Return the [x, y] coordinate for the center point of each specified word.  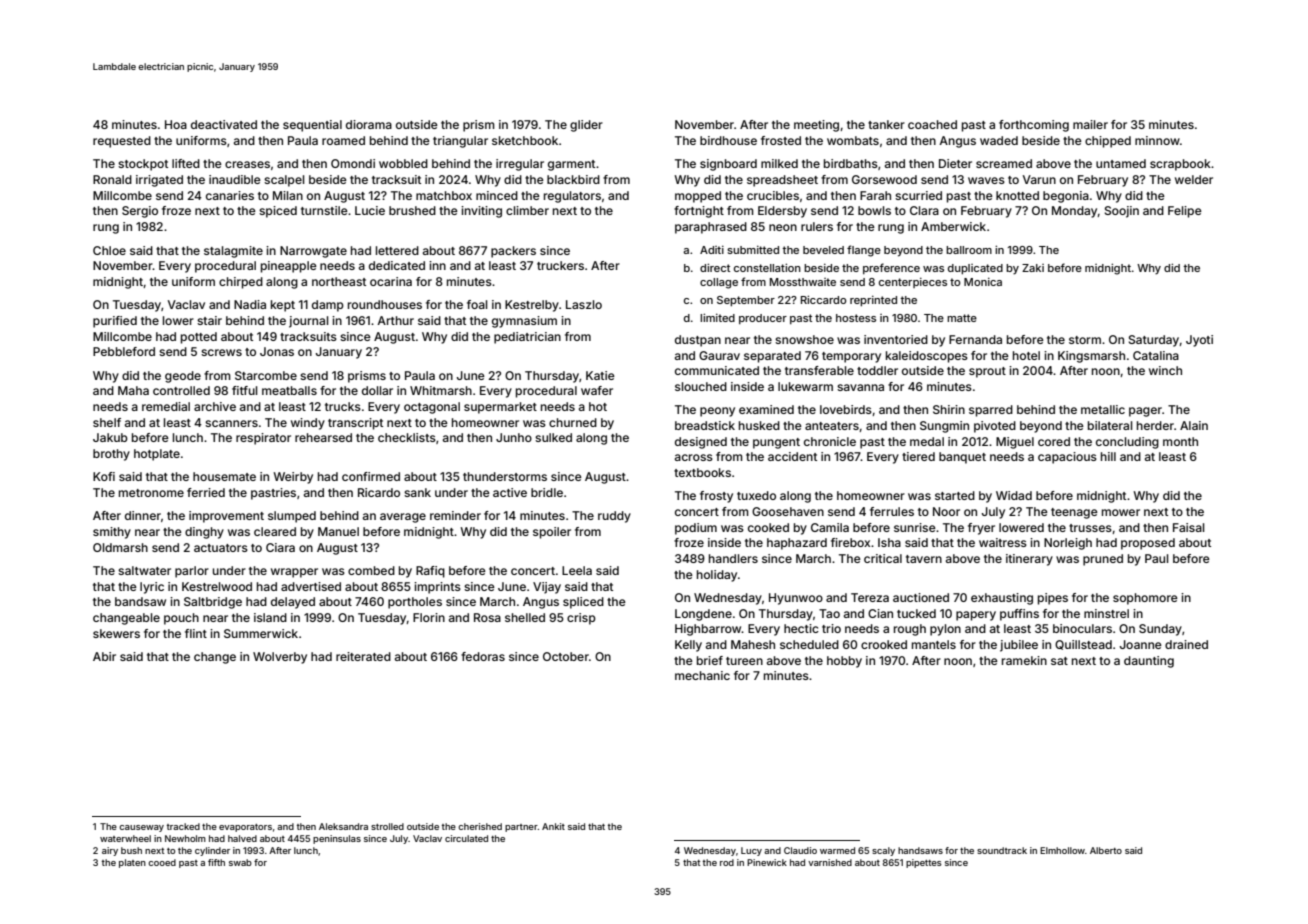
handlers [733, 558]
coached [932, 124]
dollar [377, 390]
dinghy [204, 533]
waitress [1003, 542]
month [1180, 441]
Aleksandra [343, 826]
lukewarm [805, 386]
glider [586, 126]
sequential [312, 126]
